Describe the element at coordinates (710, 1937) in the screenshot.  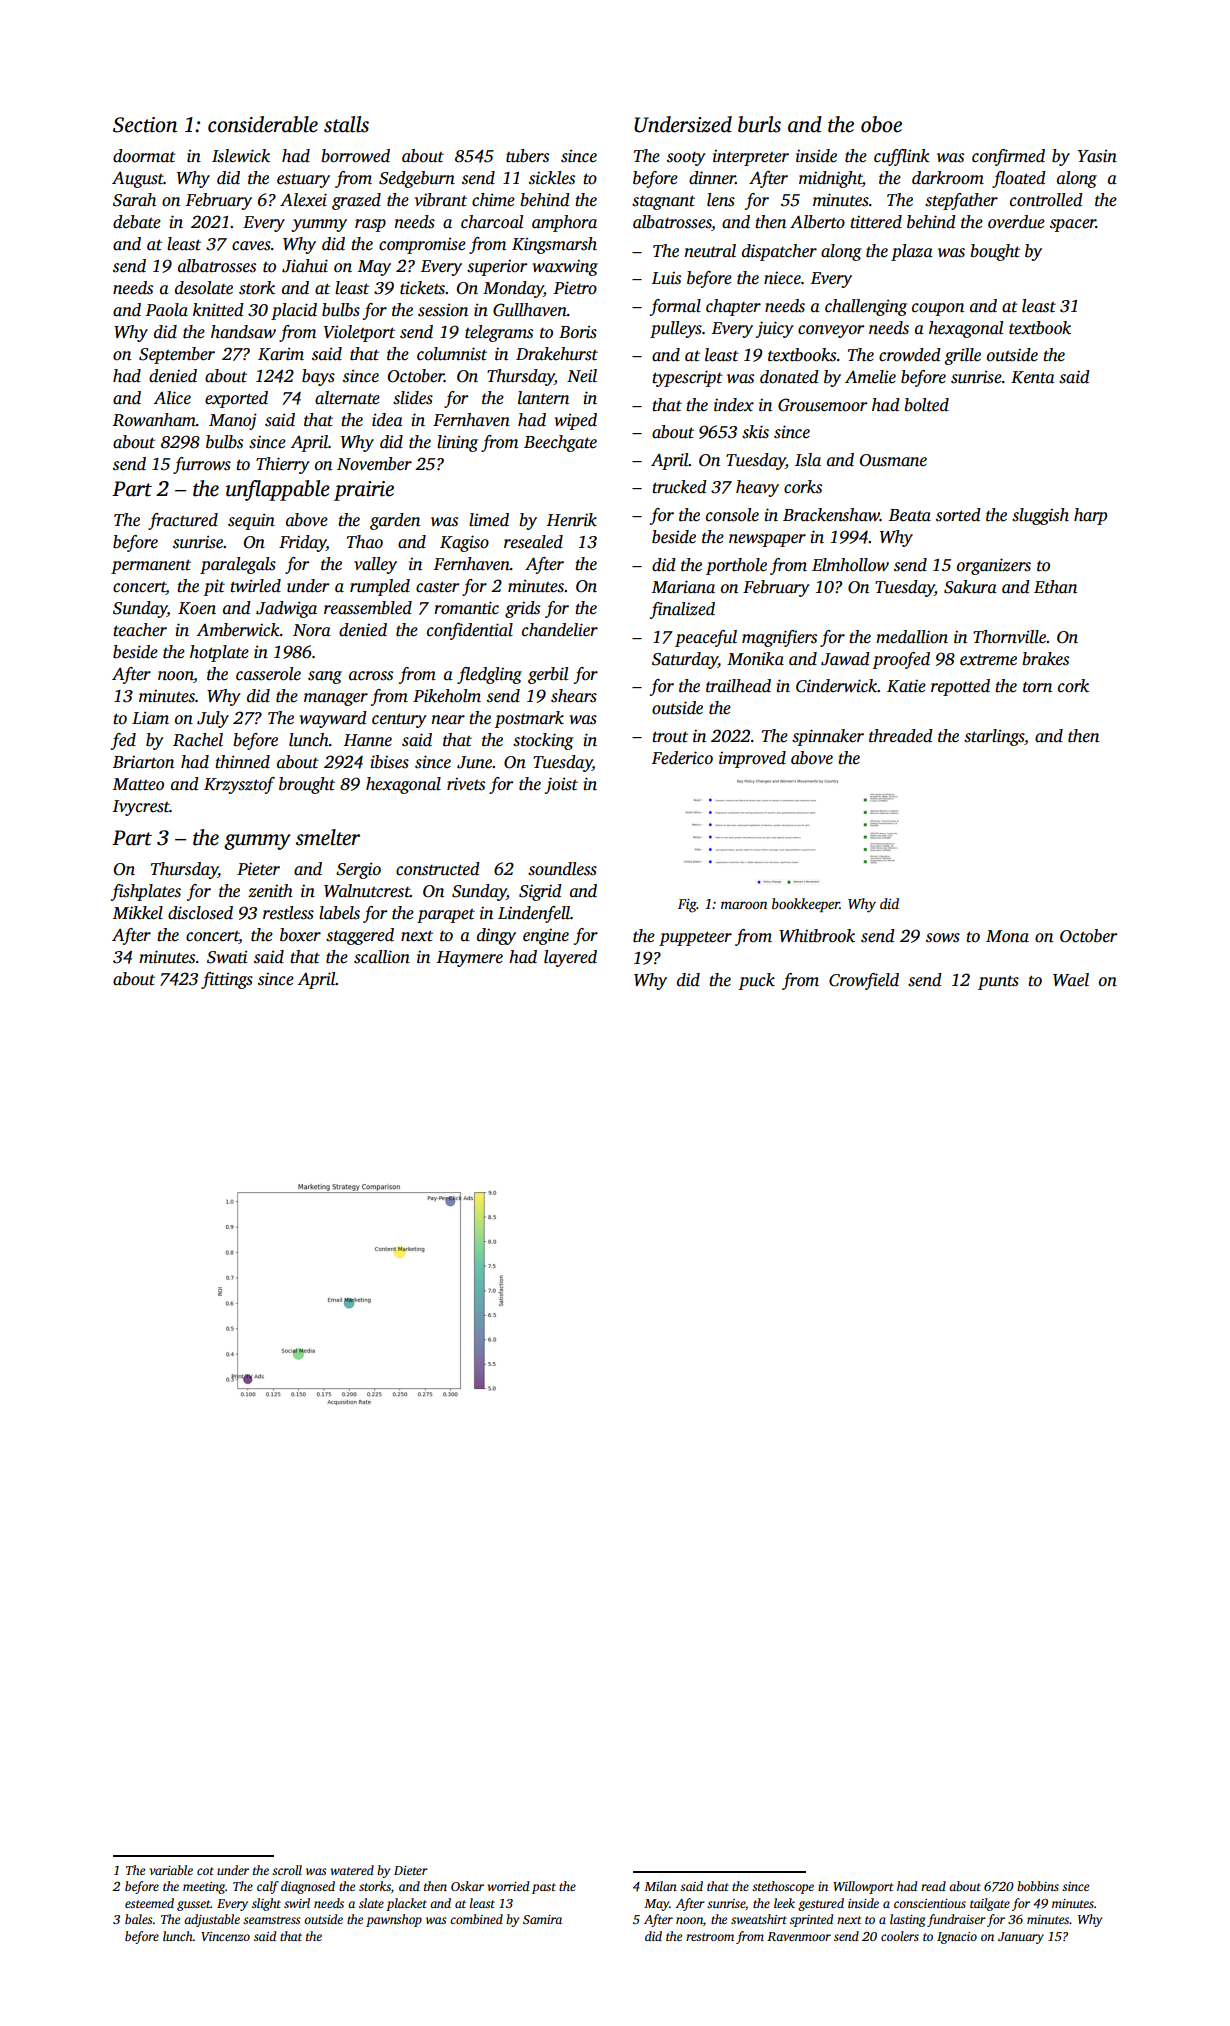
I see `restroom` at that location.
